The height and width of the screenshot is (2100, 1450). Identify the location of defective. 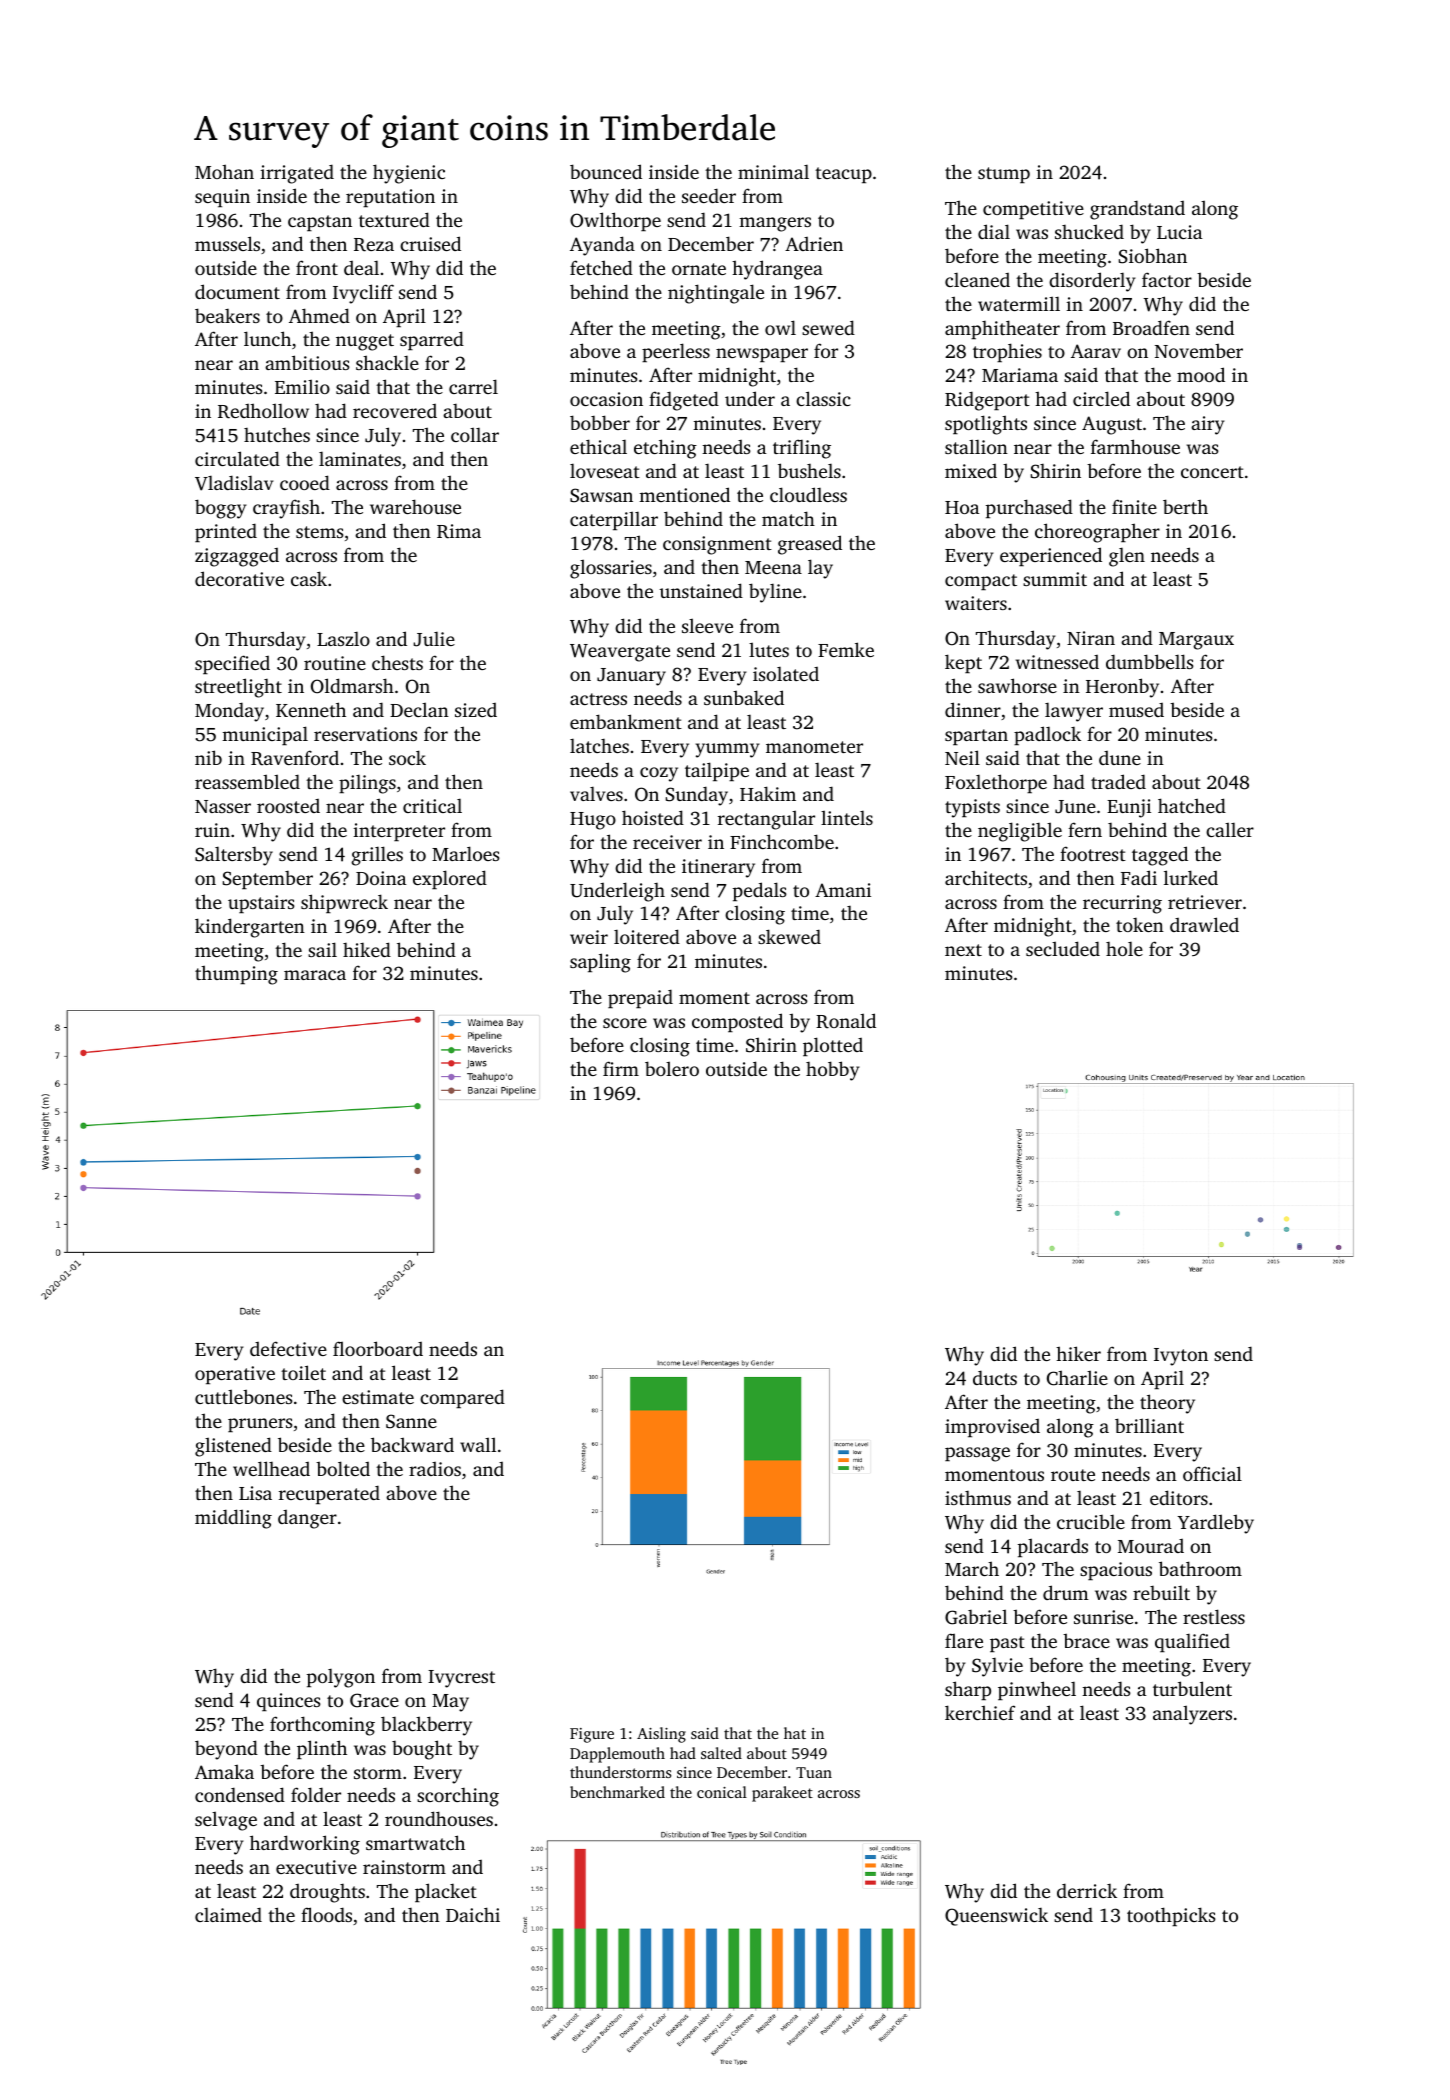
(288, 1348).
